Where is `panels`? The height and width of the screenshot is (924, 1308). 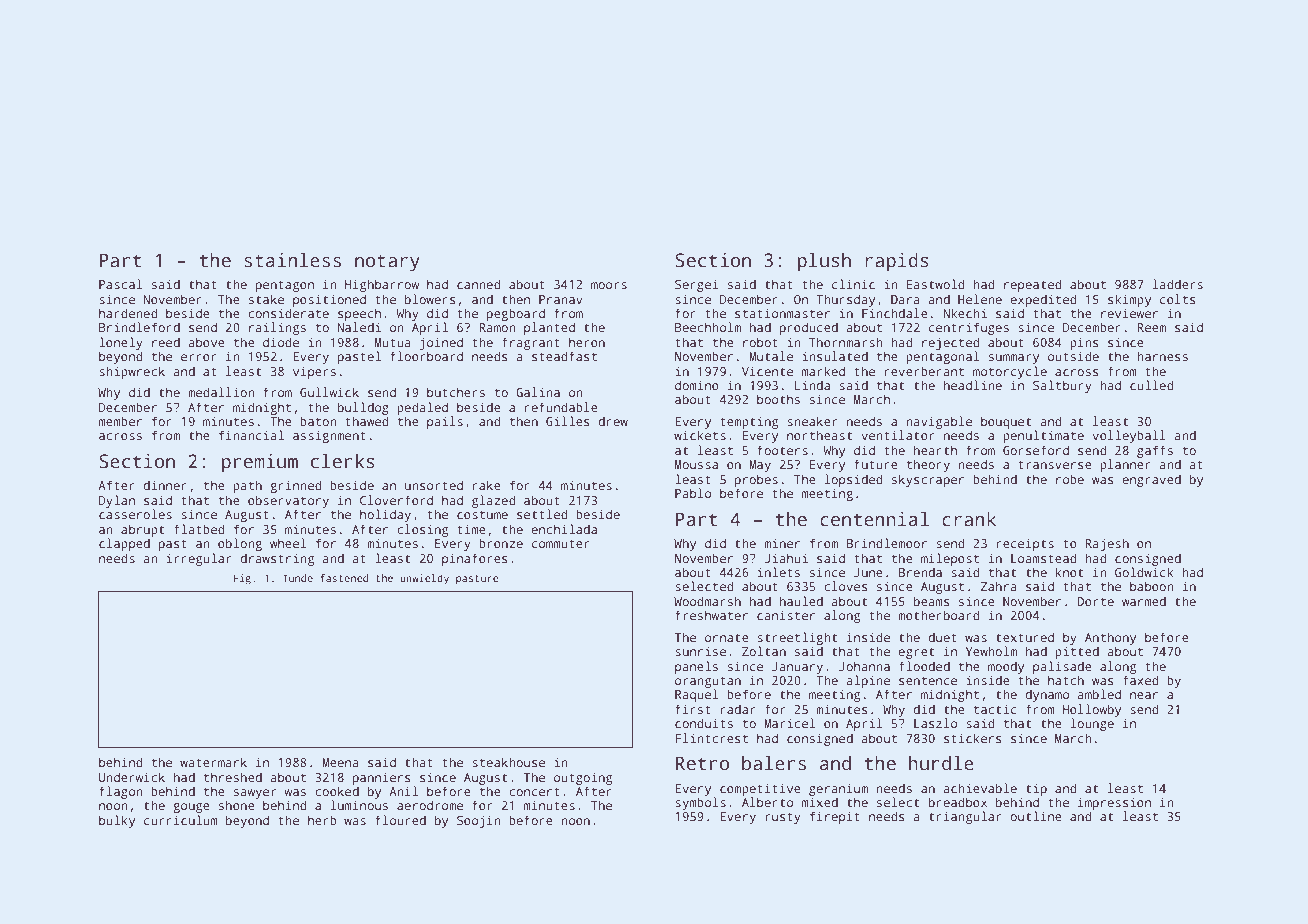
panels is located at coordinates (696, 667).
